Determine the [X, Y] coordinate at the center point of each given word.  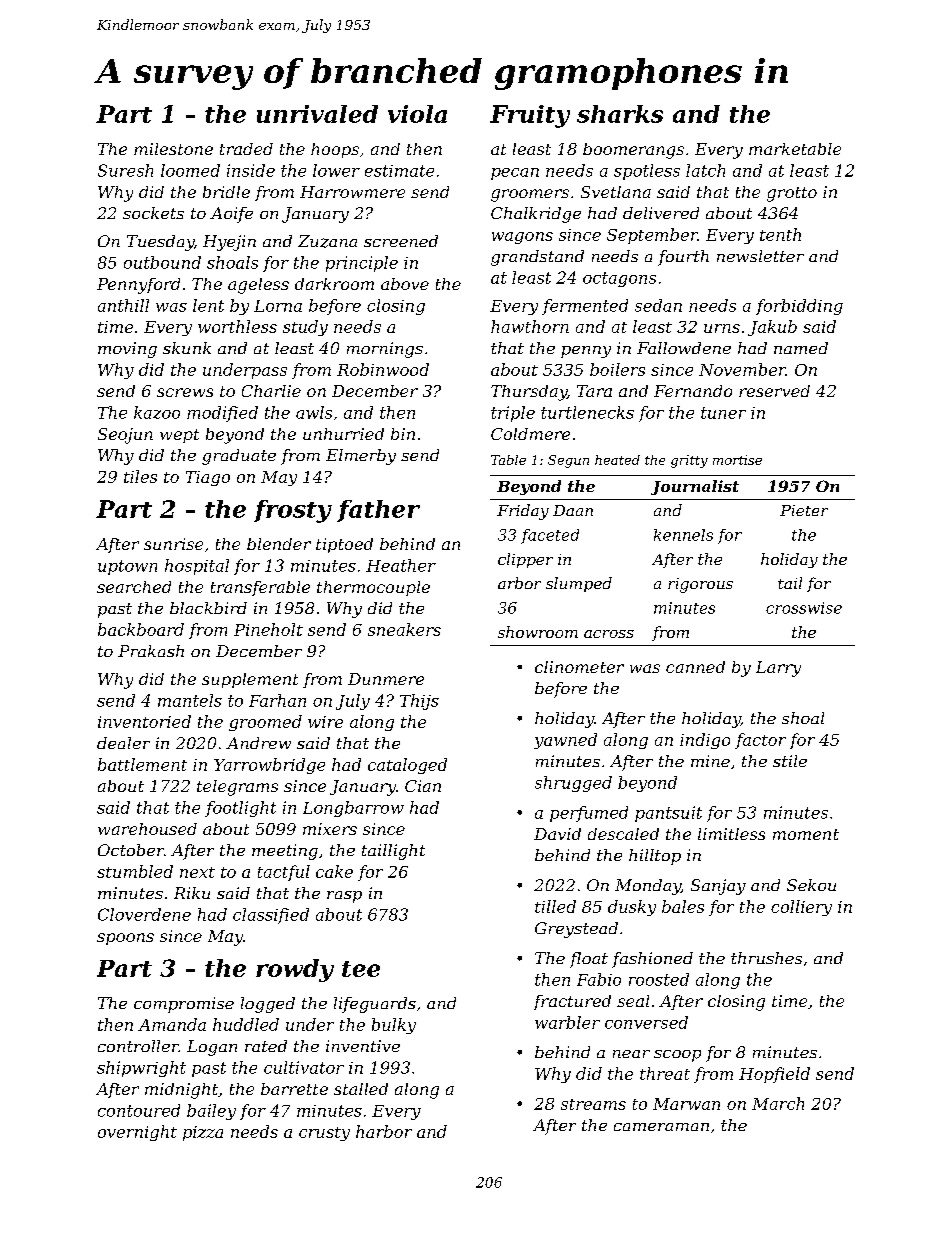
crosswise [804, 608]
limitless [731, 834]
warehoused [147, 829]
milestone [173, 149]
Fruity [530, 116]
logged [268, 1005]
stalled [361, 1089]
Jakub [772, 328]
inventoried [144, 721]
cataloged [407, 766]
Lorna [278, 306]
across [609, 634]
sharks [620, 114]
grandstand [537, 258]
